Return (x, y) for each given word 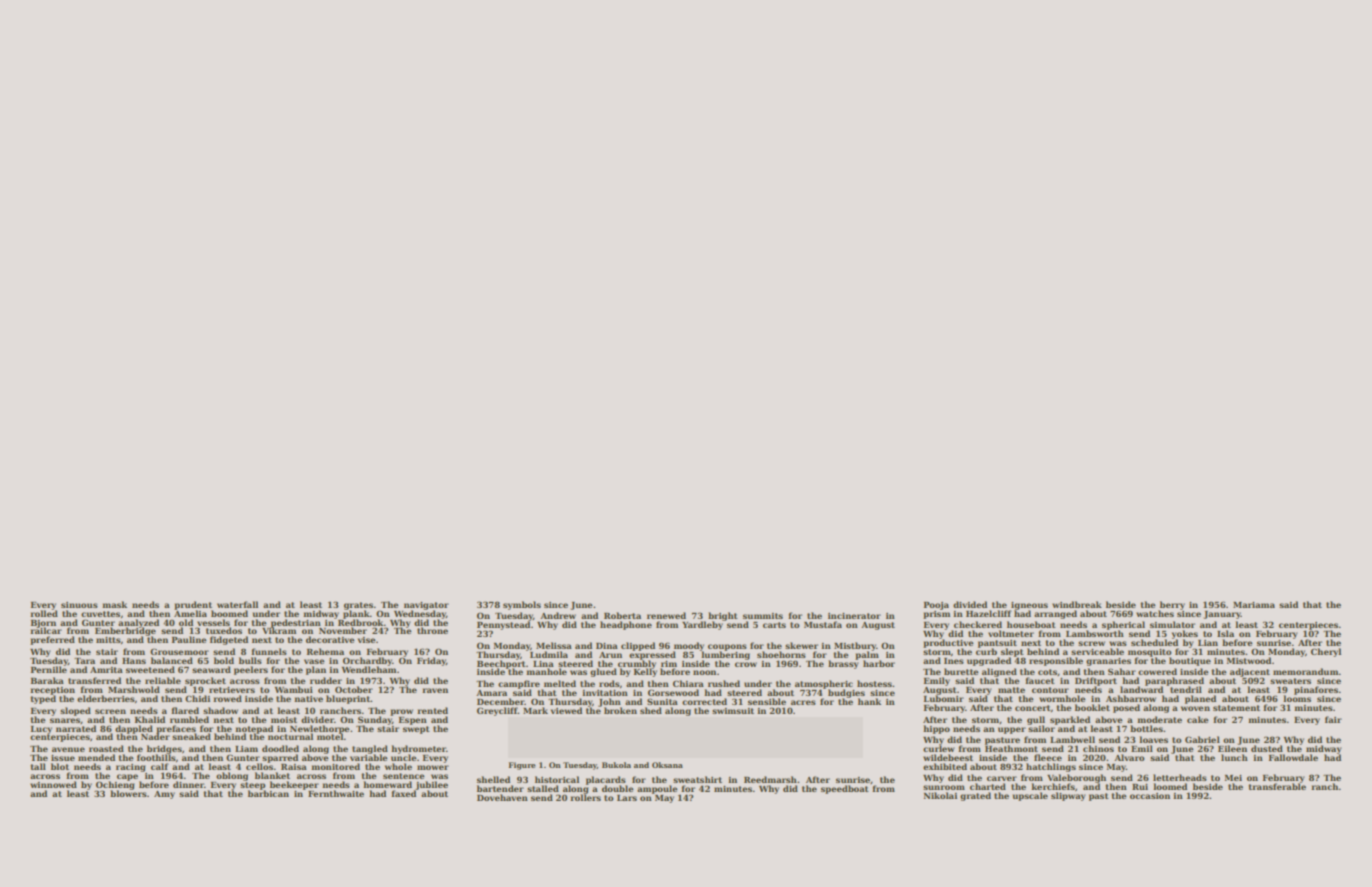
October (354, 689)
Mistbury (855, 646)
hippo (936, 729)
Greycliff (497, 711)
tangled (370, 749)
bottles (1146, 728)
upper (1012, 730)
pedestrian (295, 623)
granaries (1108, 662)
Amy (164, 795)
